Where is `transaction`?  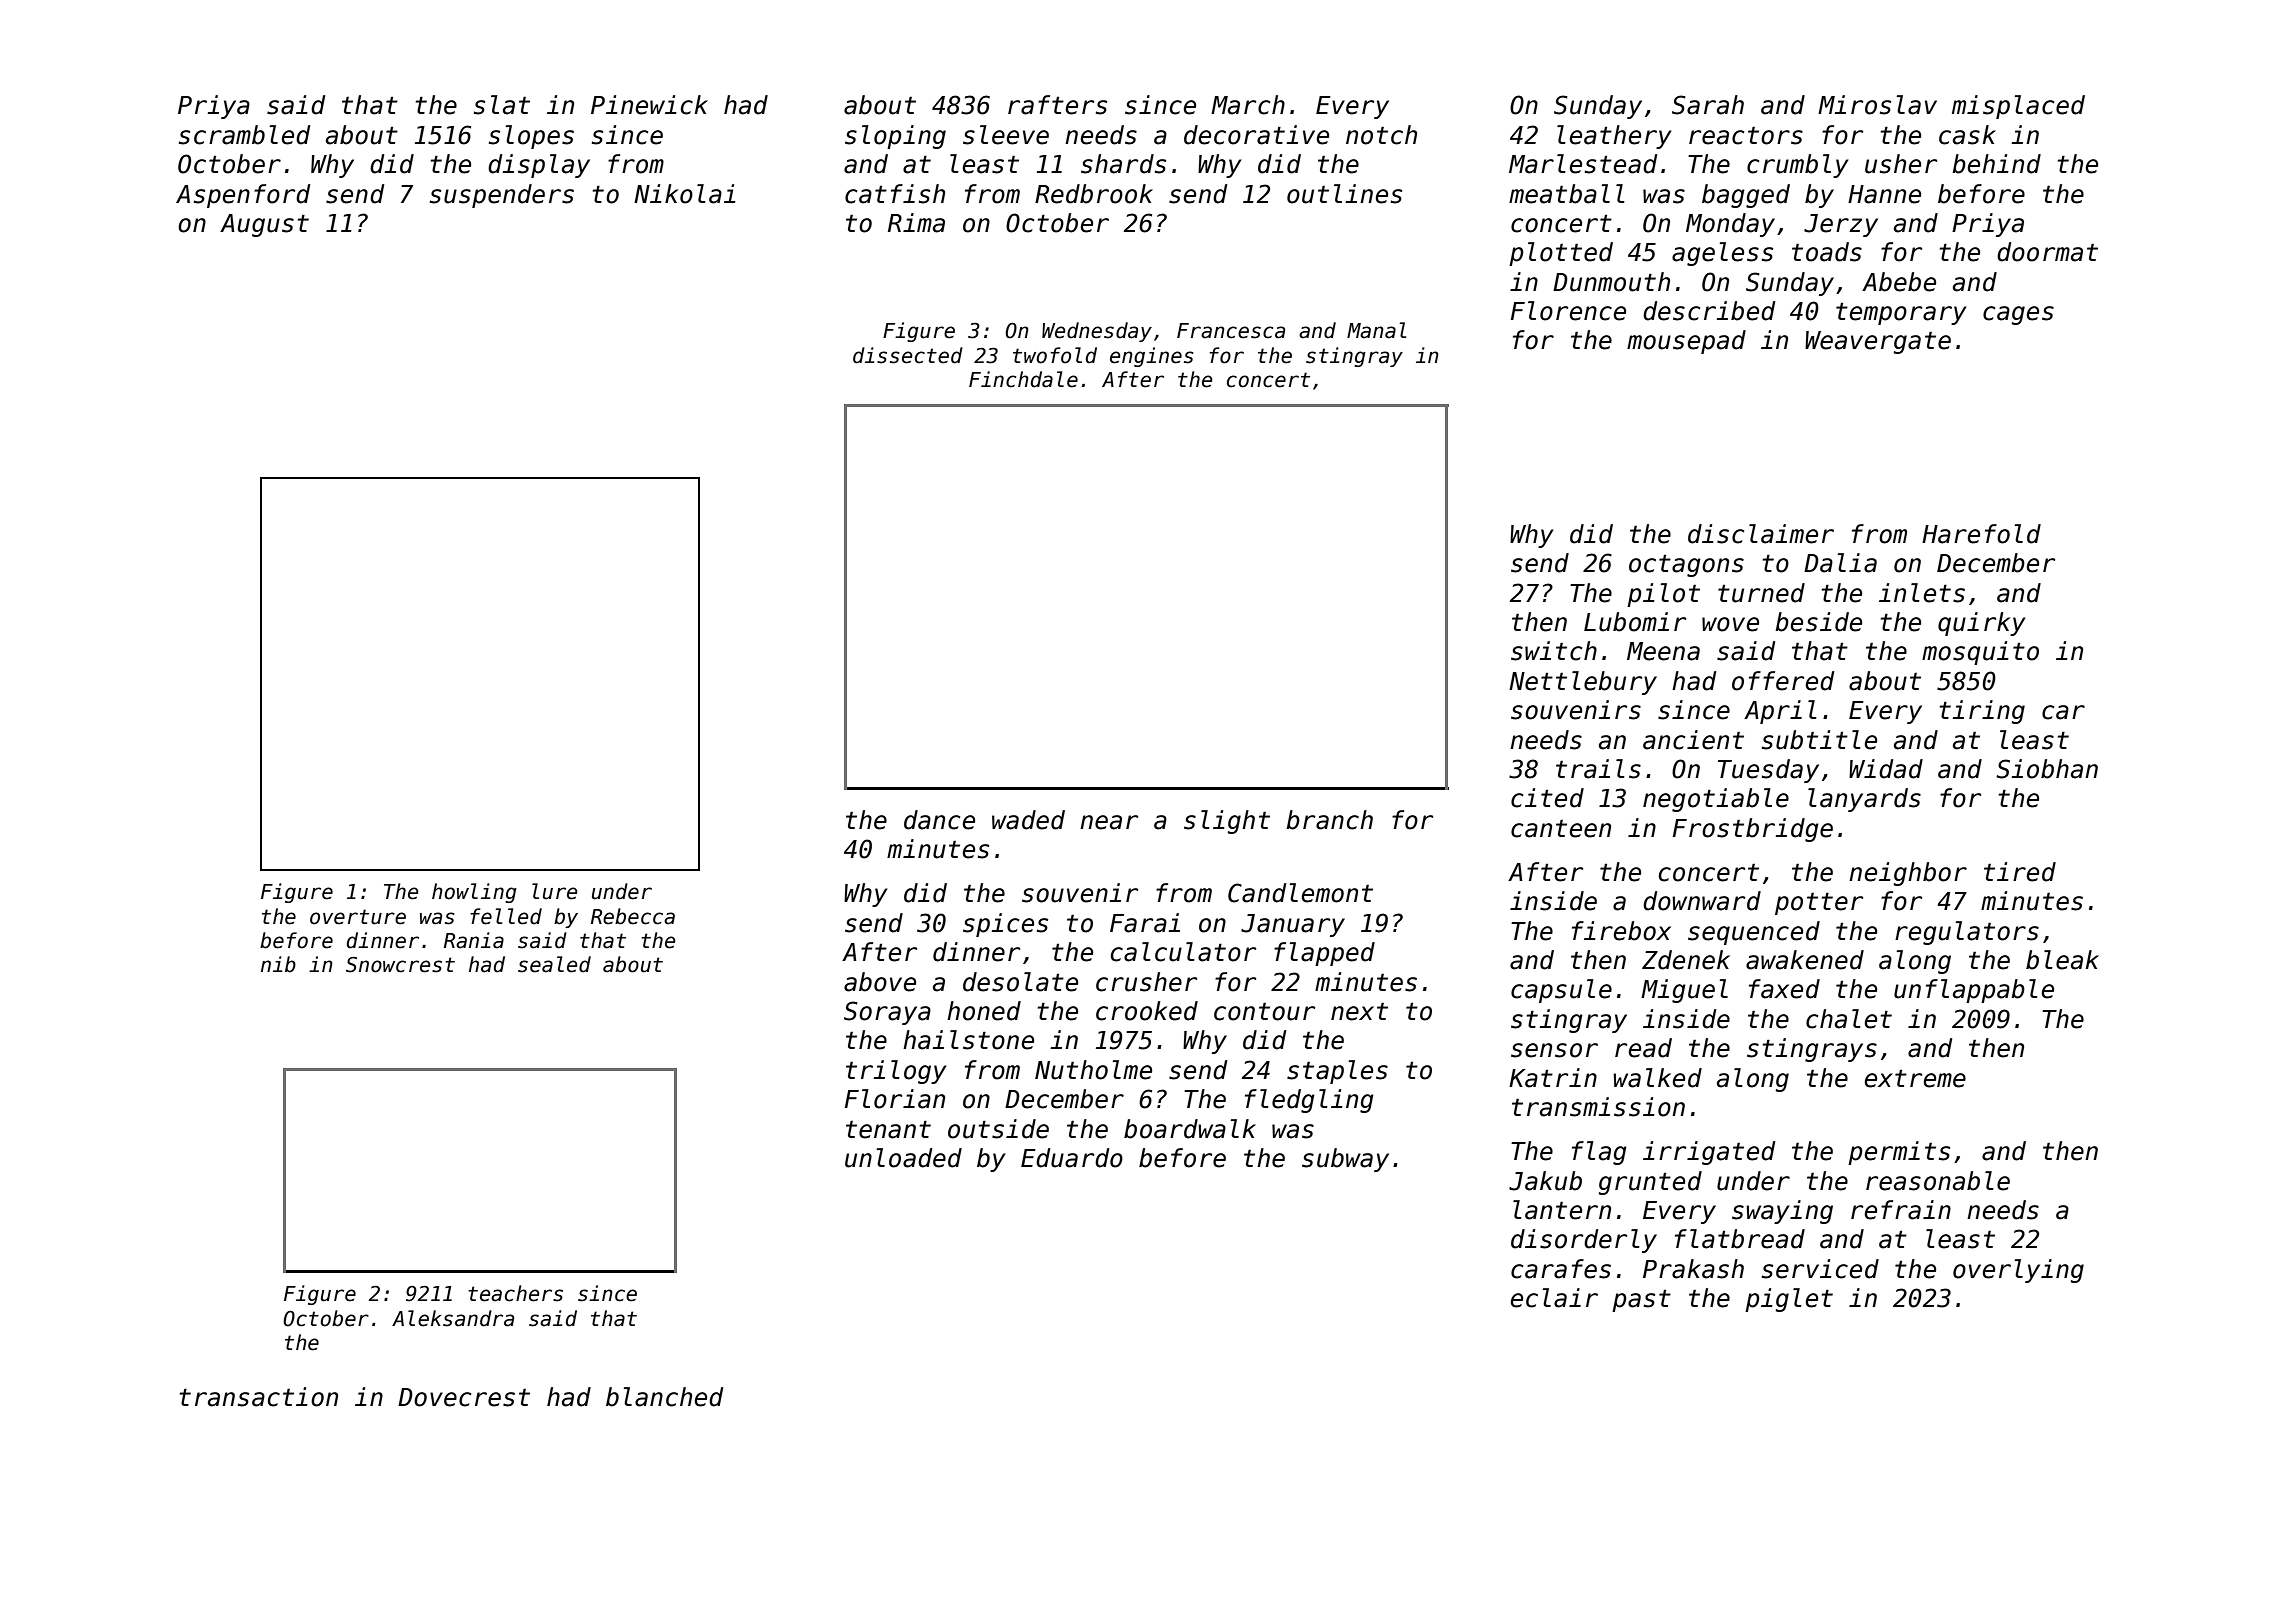 transaction is located at coordinates (258, 1397).
